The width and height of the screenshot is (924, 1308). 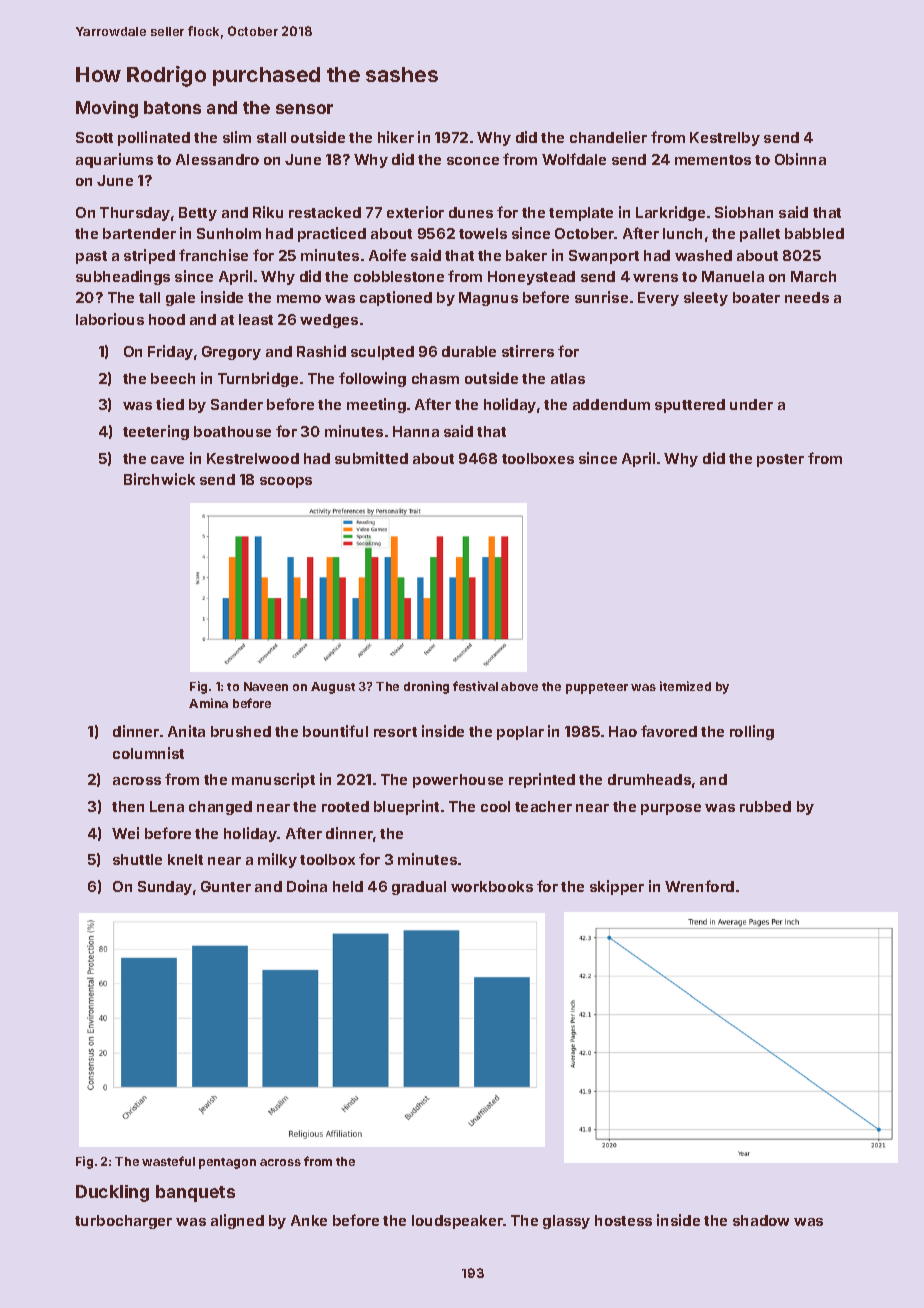 I want to click on then, so click(x=128, y=806).
